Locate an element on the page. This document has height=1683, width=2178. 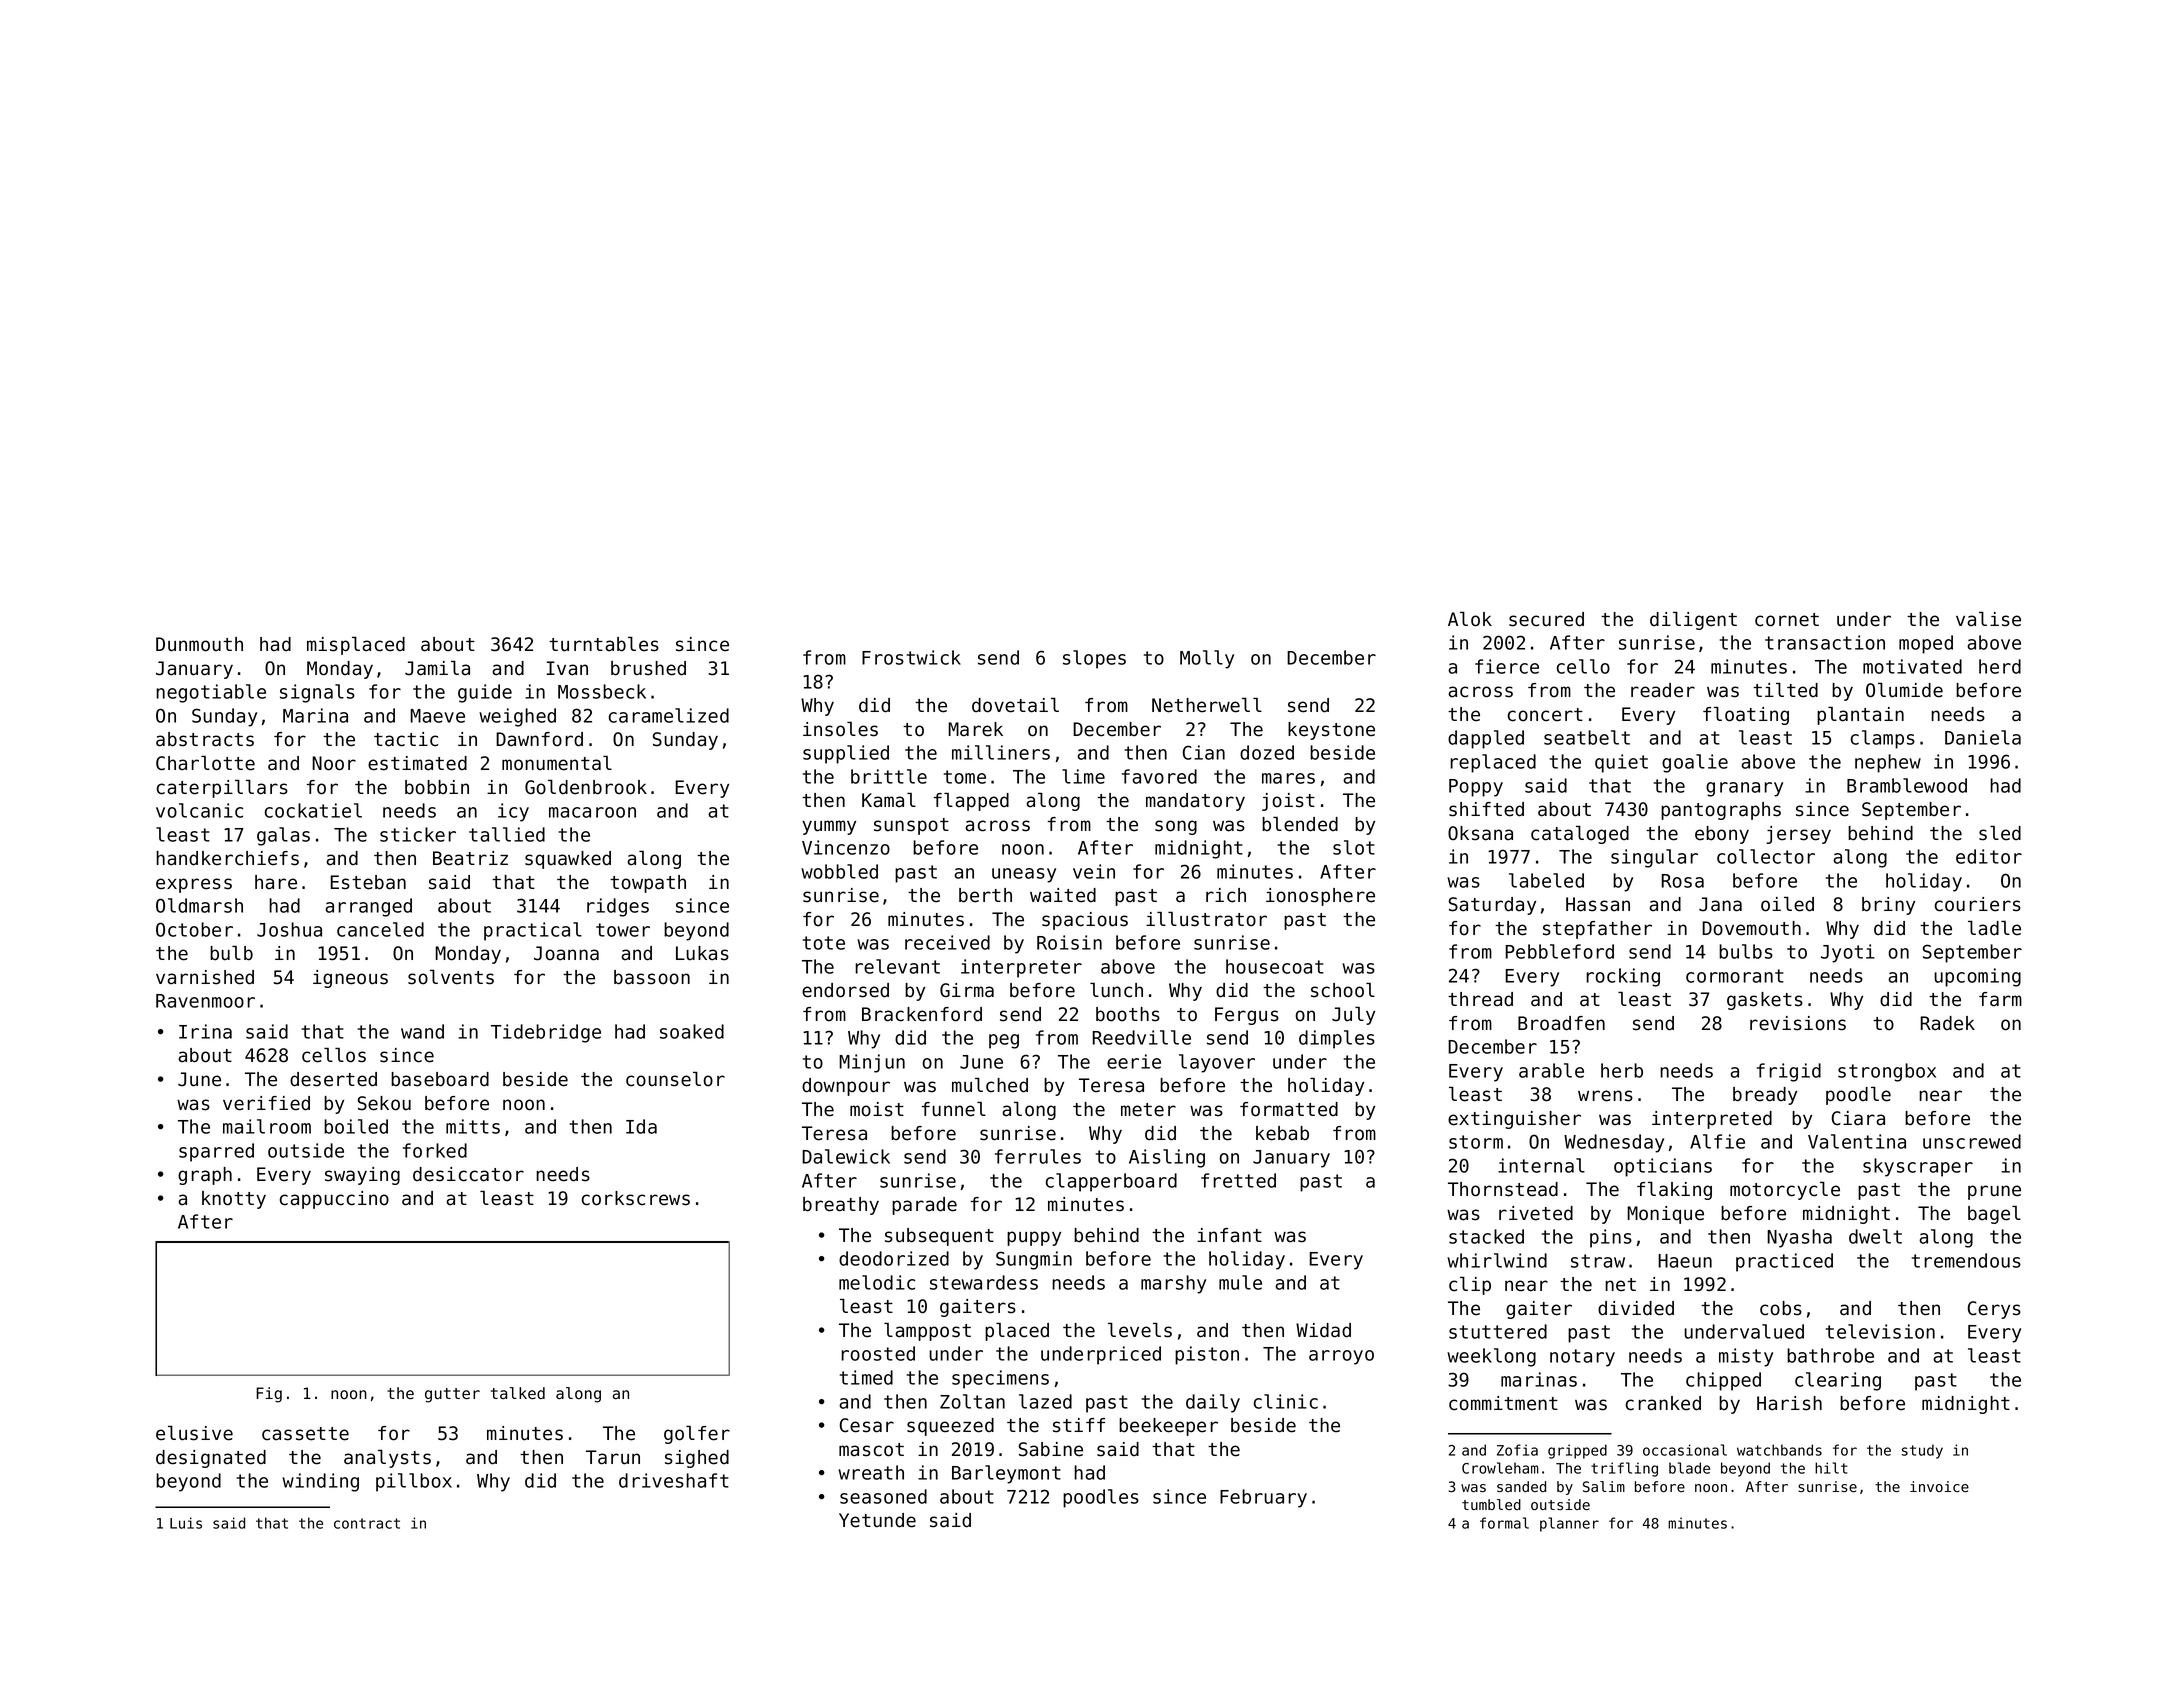
brushed is located at coordinates (648, 668).
